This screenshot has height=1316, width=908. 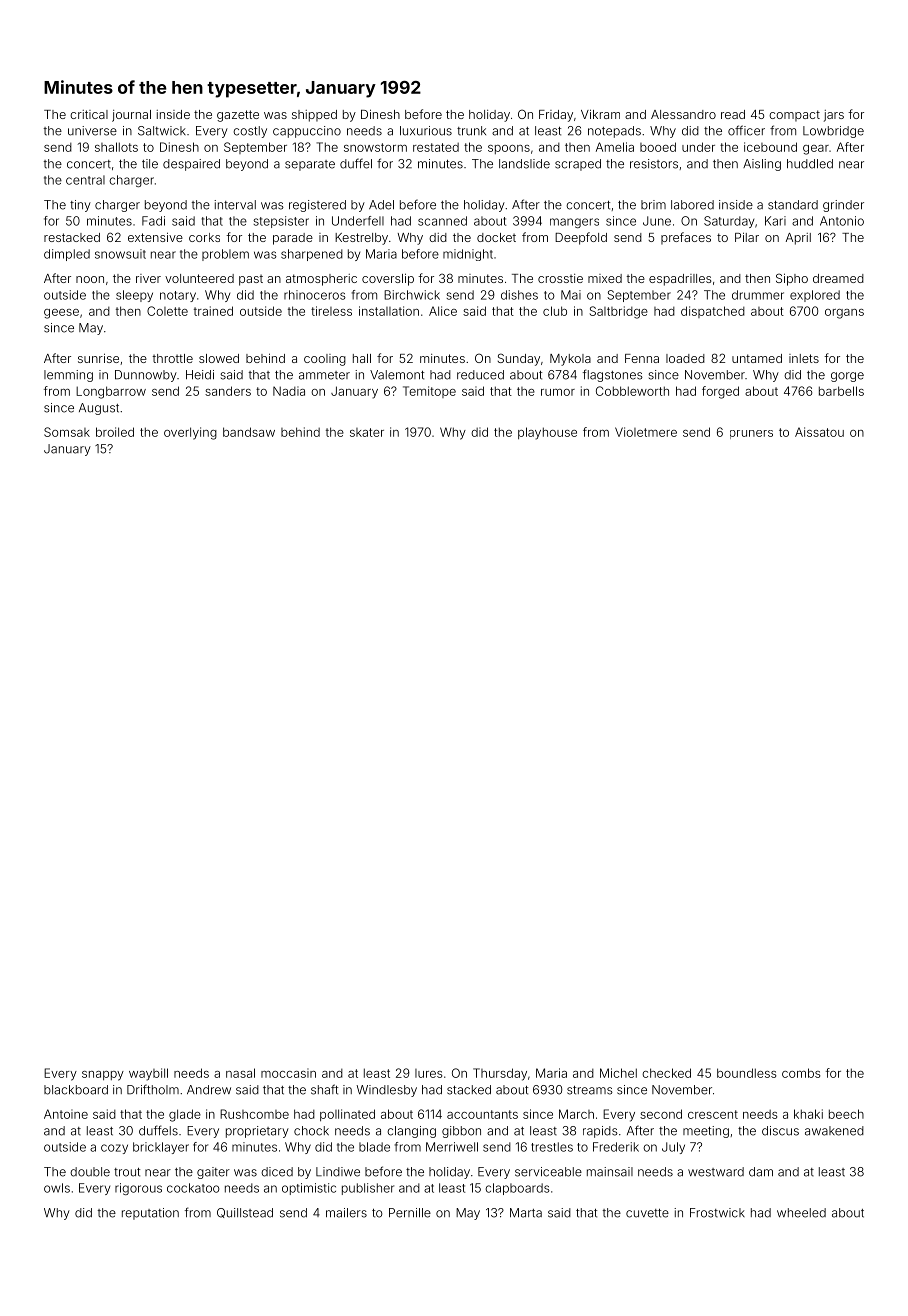 What do you see at coordinates (131, 116) in the screenshot?
I see `journal` at bounding box center [131, 116].
